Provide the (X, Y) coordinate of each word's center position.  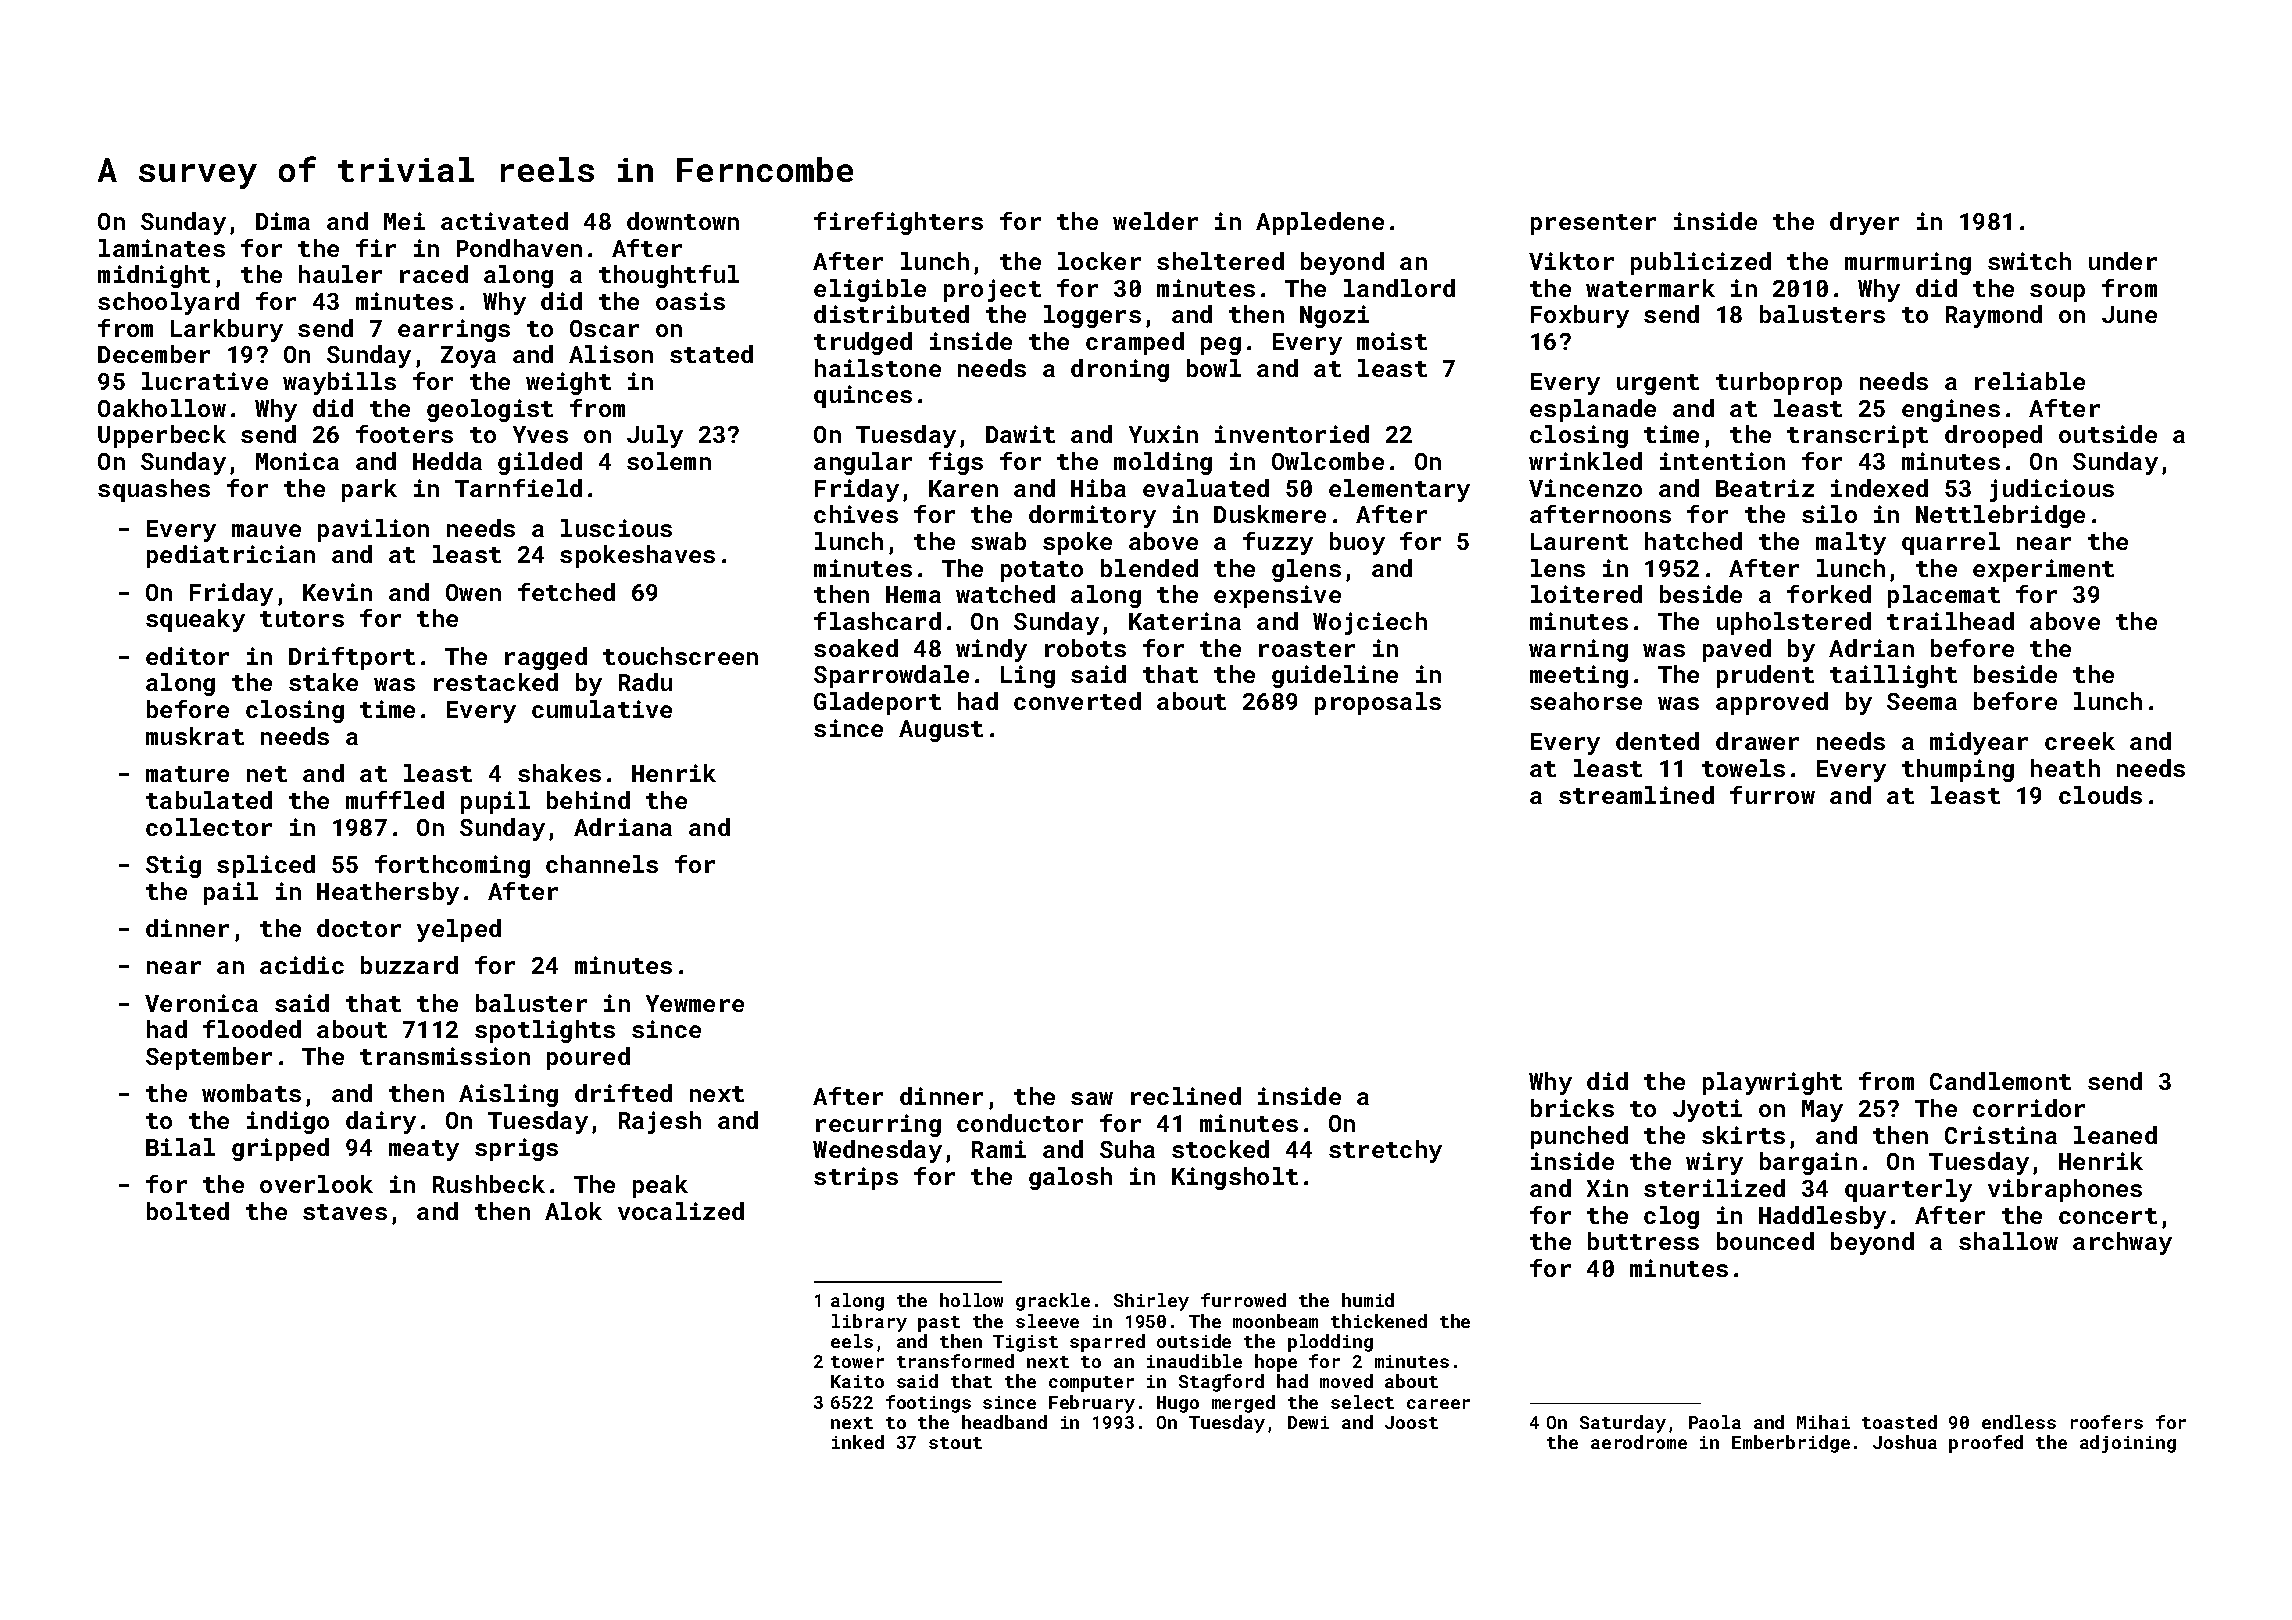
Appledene (1320, 223)
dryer (1864, 223)
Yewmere (695, 1003)
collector (209, 827)
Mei (404, 221)
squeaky (195, 620)
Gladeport (877, 703)
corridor (2029, 1108)
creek (2080, 741)
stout (955, 1443)
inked (858, 1442)
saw (1092, 1098)
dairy (381, 1122)
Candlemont (2000, 1081)
